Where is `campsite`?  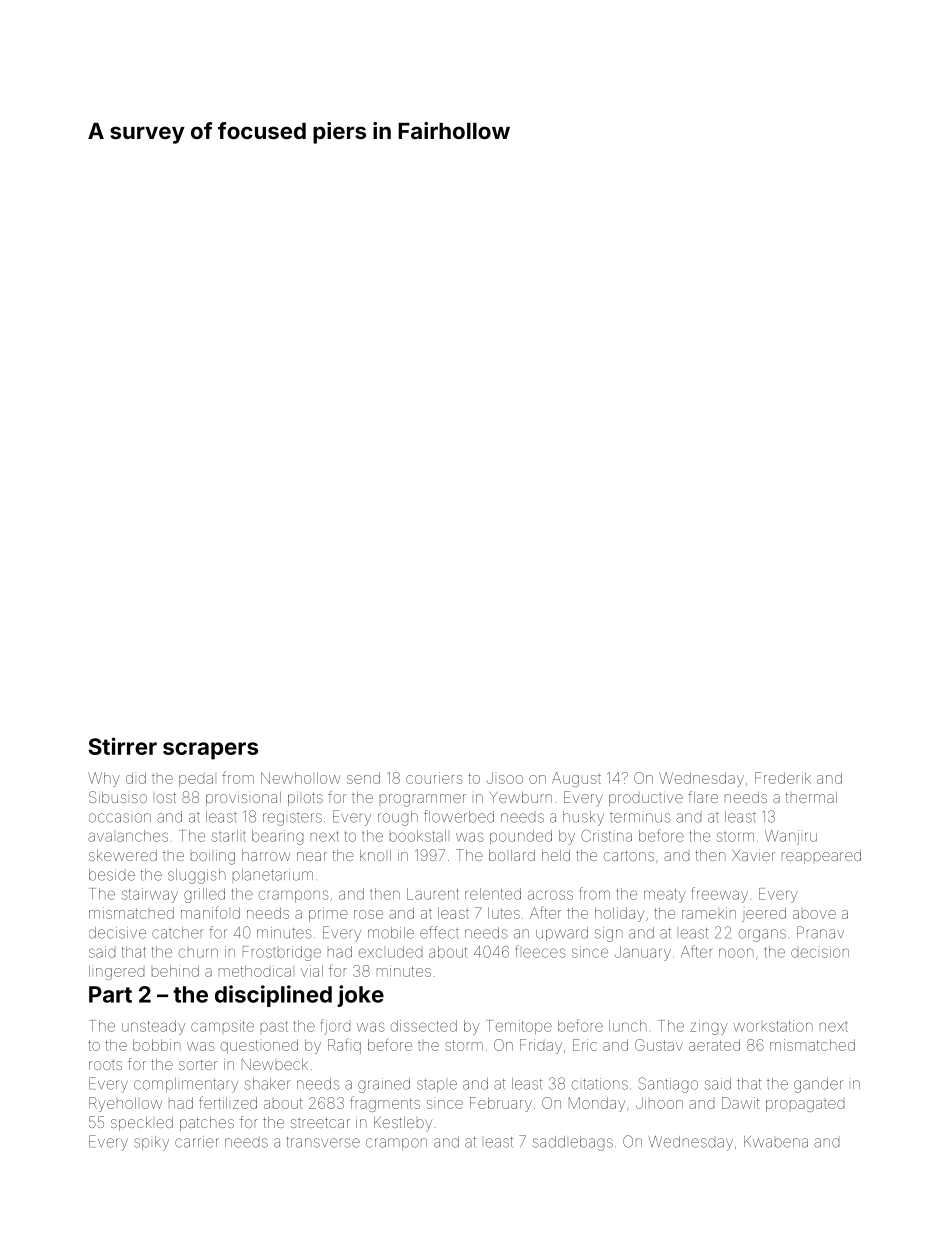 campsite is located at coordinates (222, 1026).
